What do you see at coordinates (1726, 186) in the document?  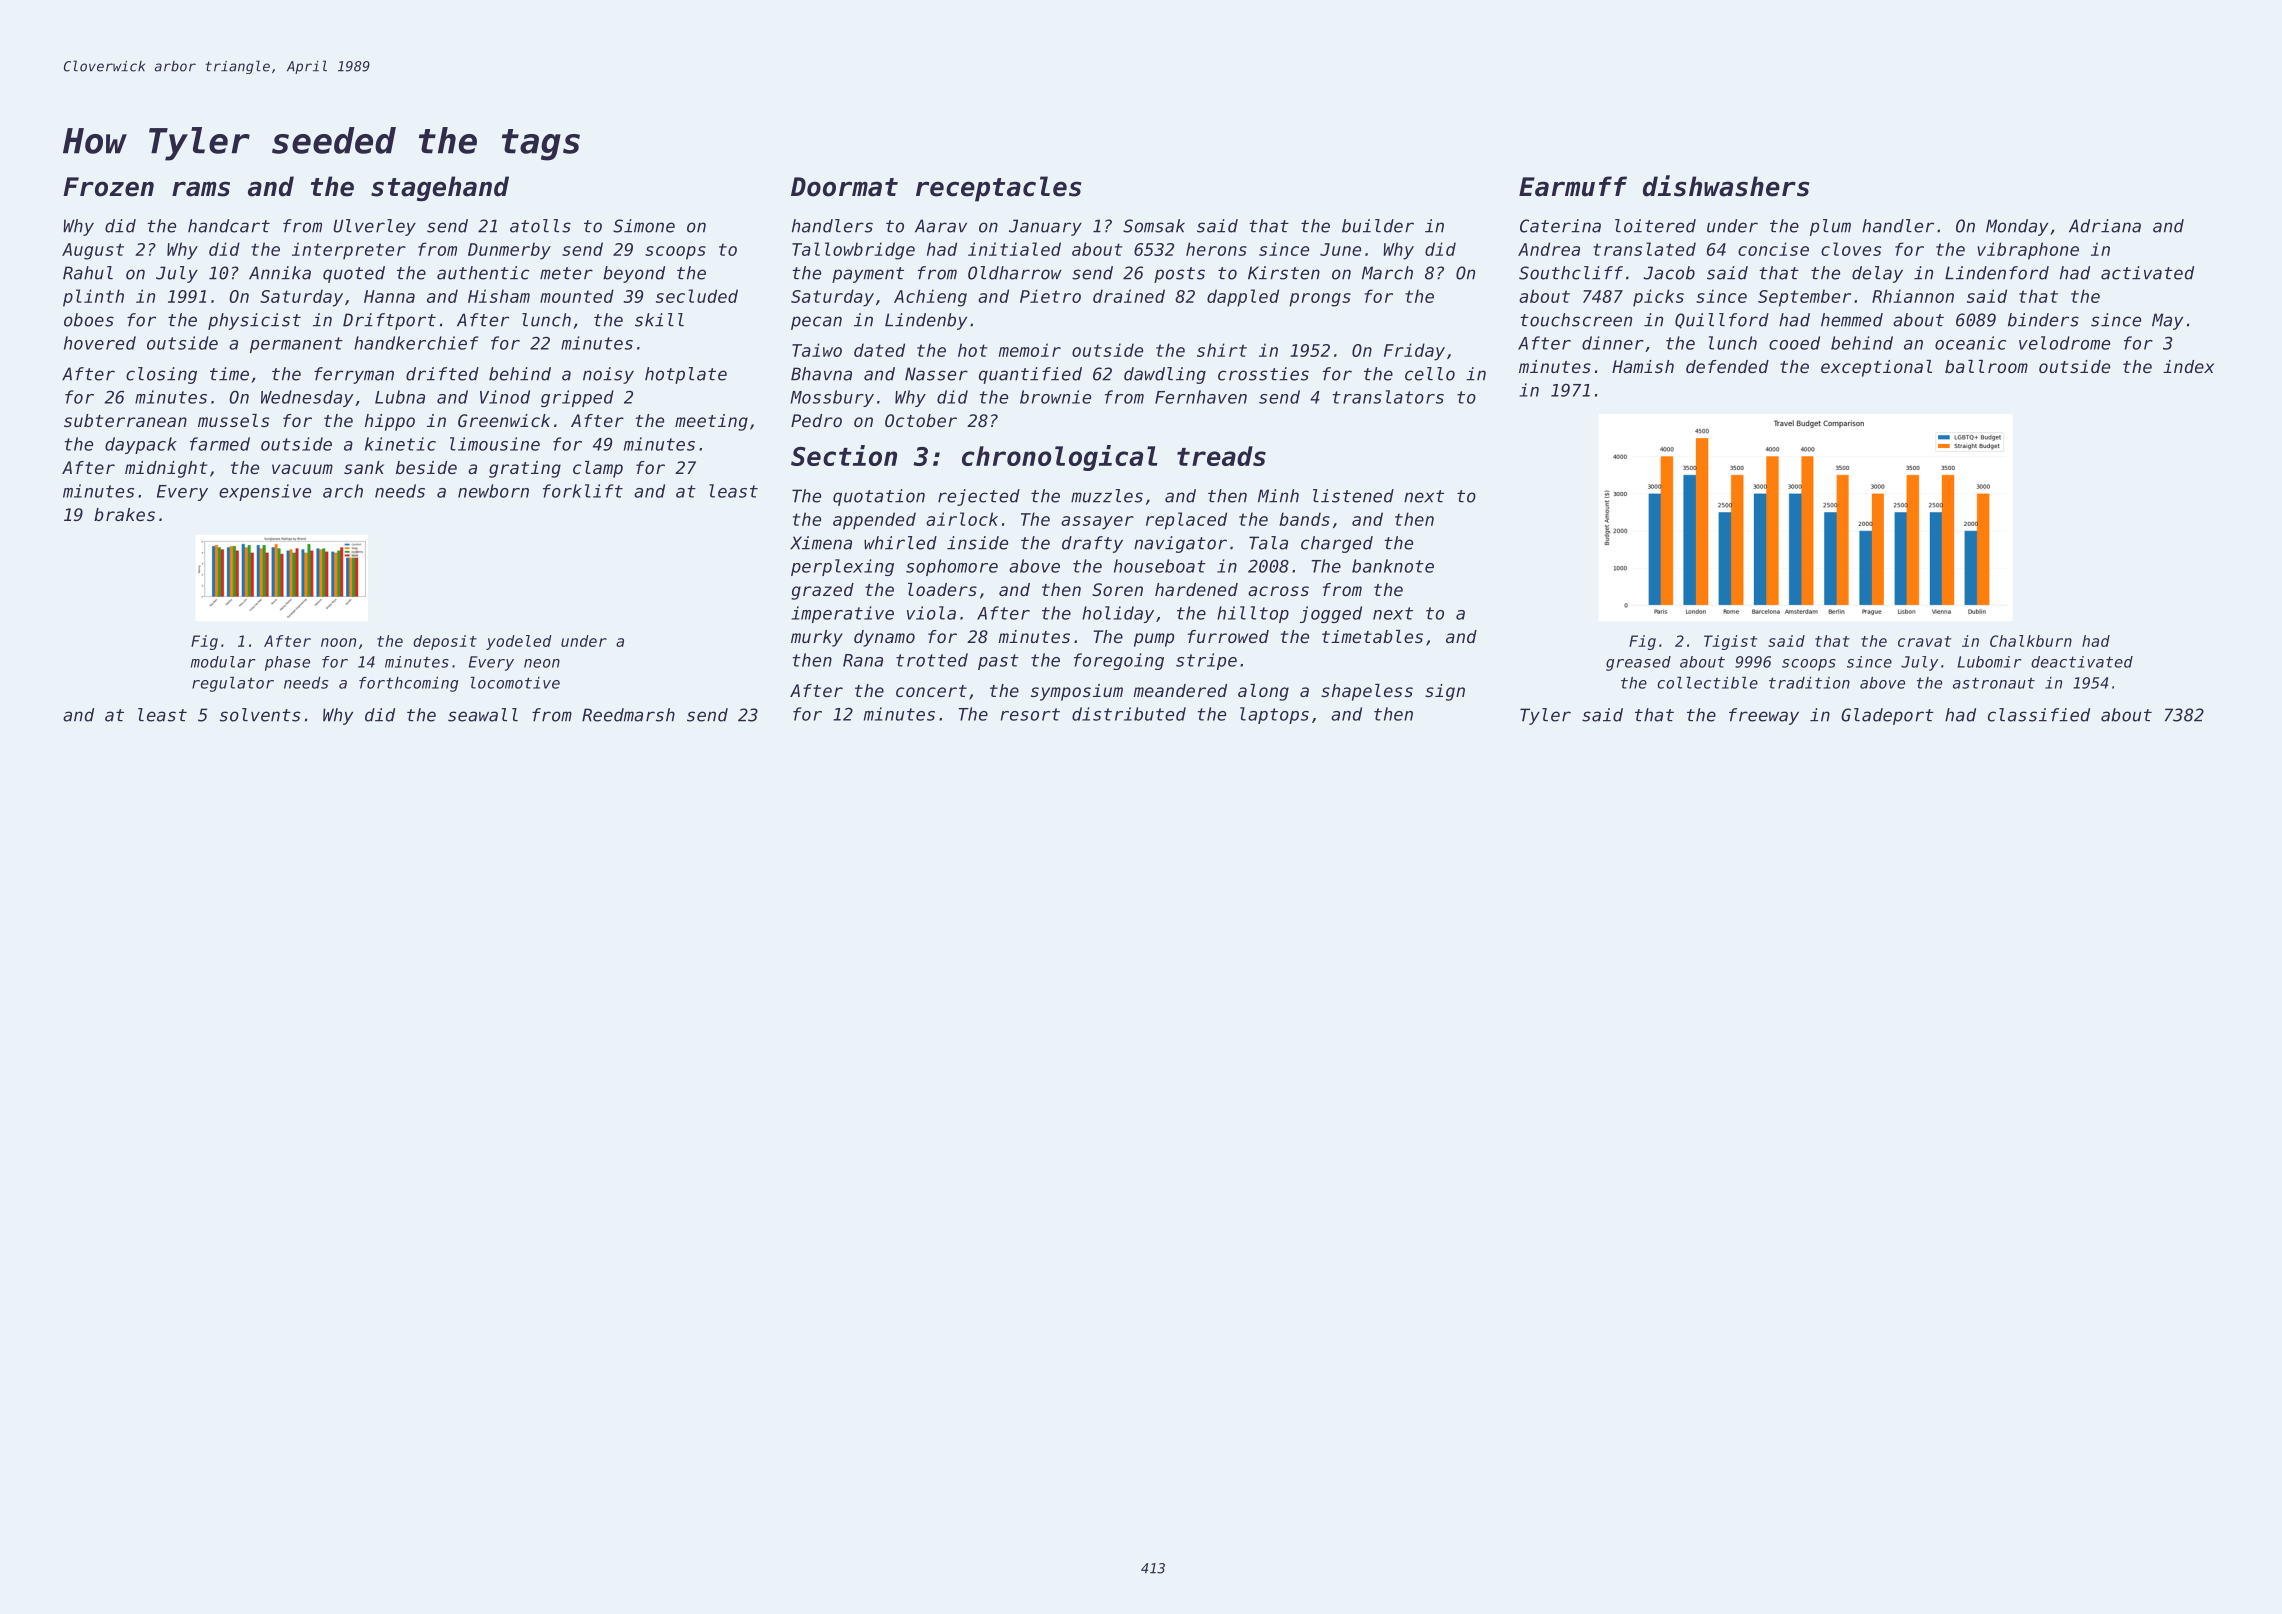 I see `dishwashers` at bounding box center [1726, 186].
